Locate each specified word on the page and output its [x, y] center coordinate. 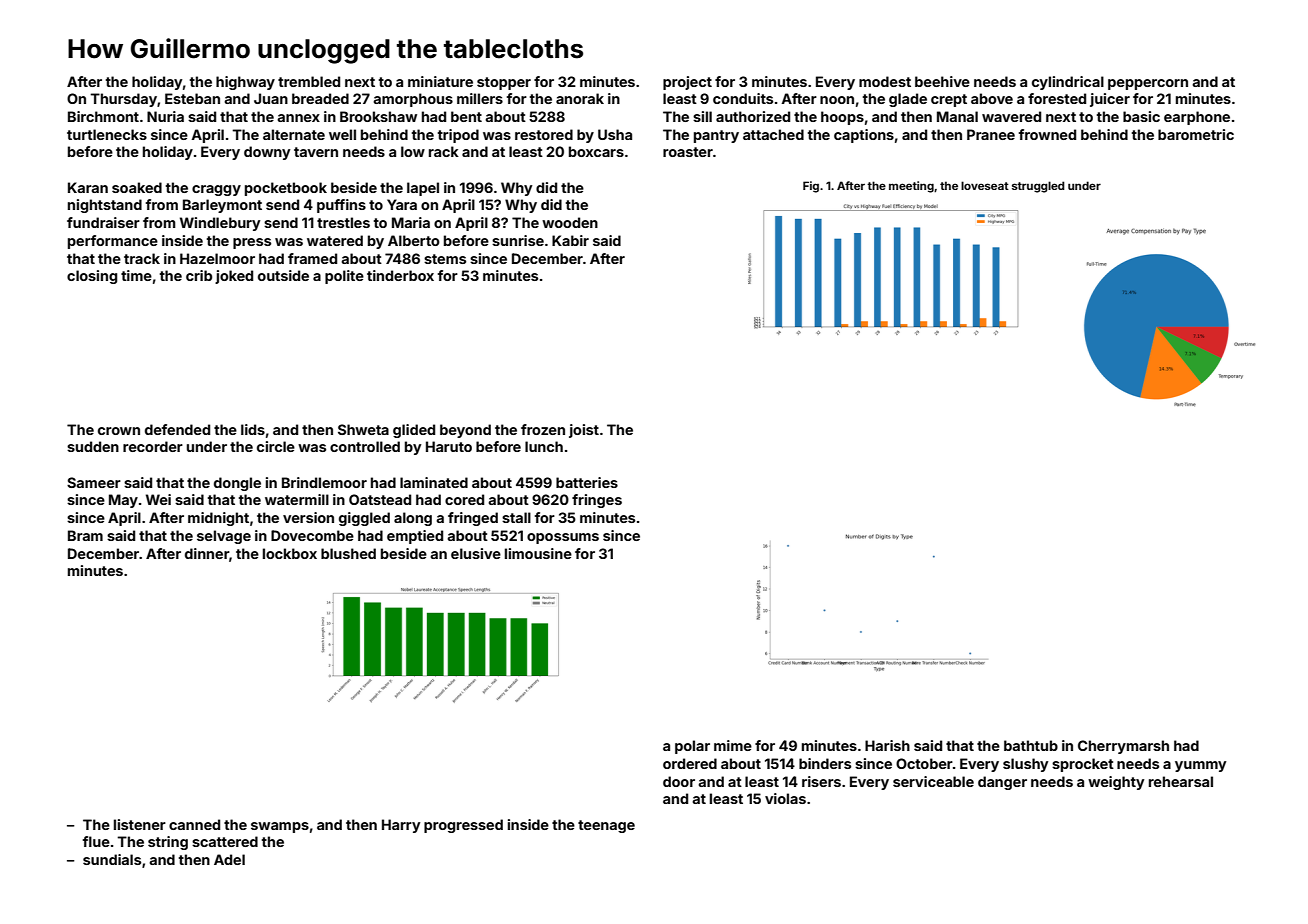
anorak [580, 98]
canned [194, 824]
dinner [207, 553]
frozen [543, 429]
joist [584, 431]
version [308, 517]
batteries [587, 482]
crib [199, 275]
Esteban [192, 98]
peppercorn [1148, 84]
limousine [538, 553]
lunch [544, 446]
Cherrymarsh [1123, 747]
